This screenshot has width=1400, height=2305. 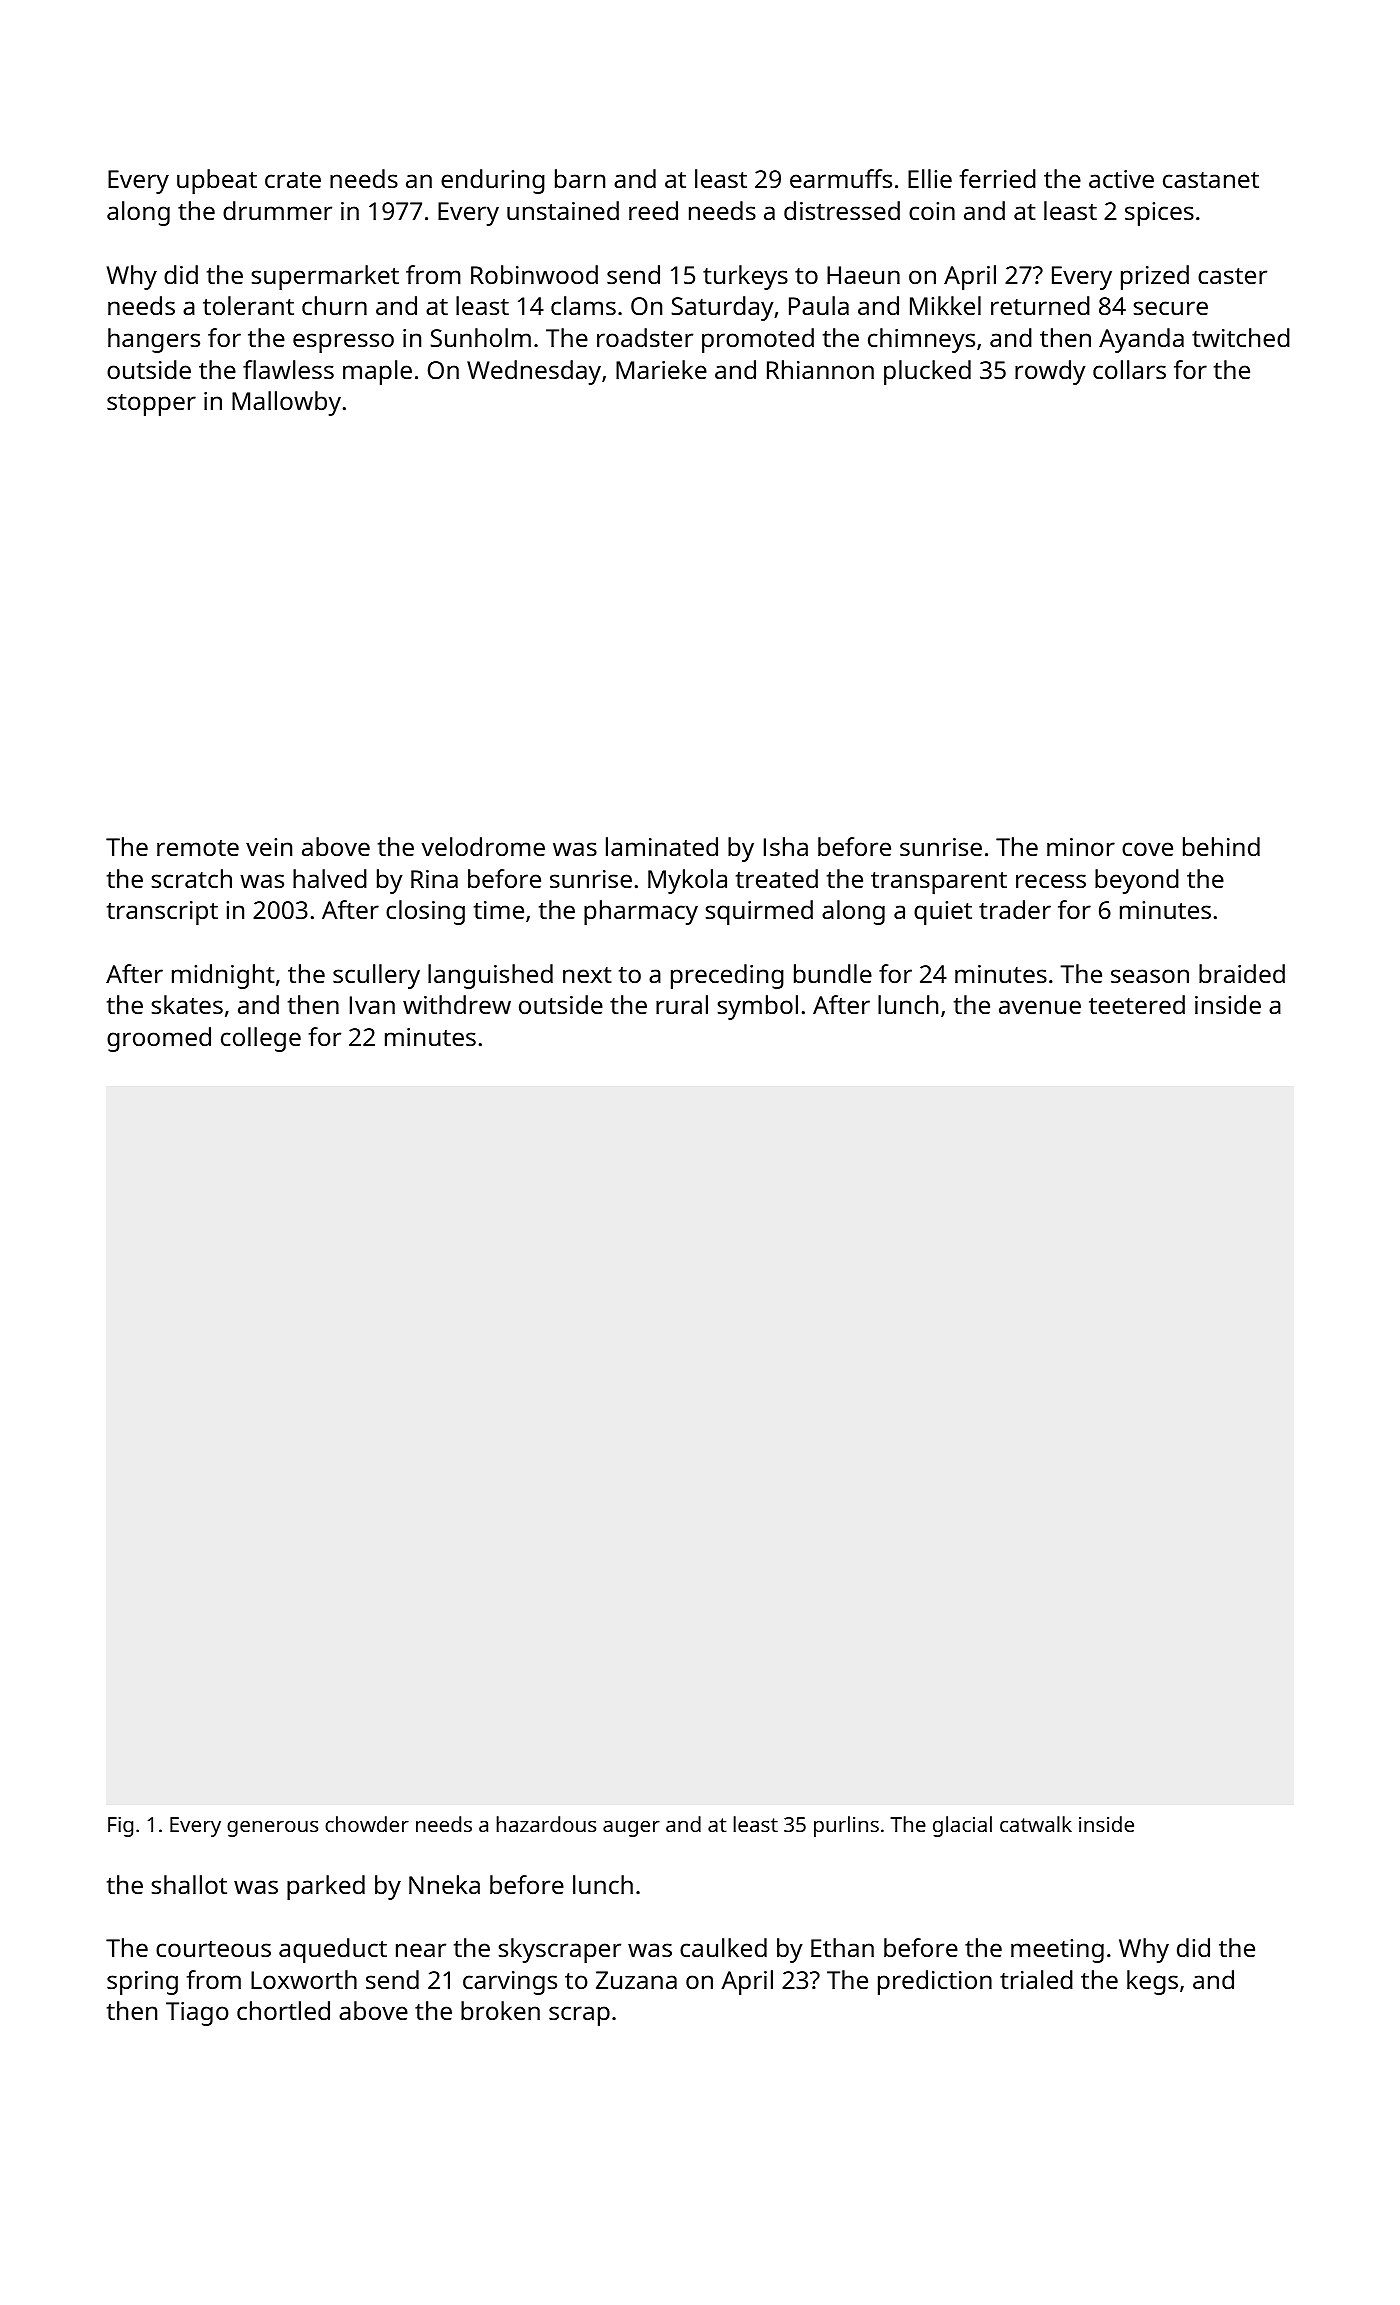 What do you see at coordinates (962, 1826) in the screenshot?
I see `glacial` at bounding box center [962, 1826].
